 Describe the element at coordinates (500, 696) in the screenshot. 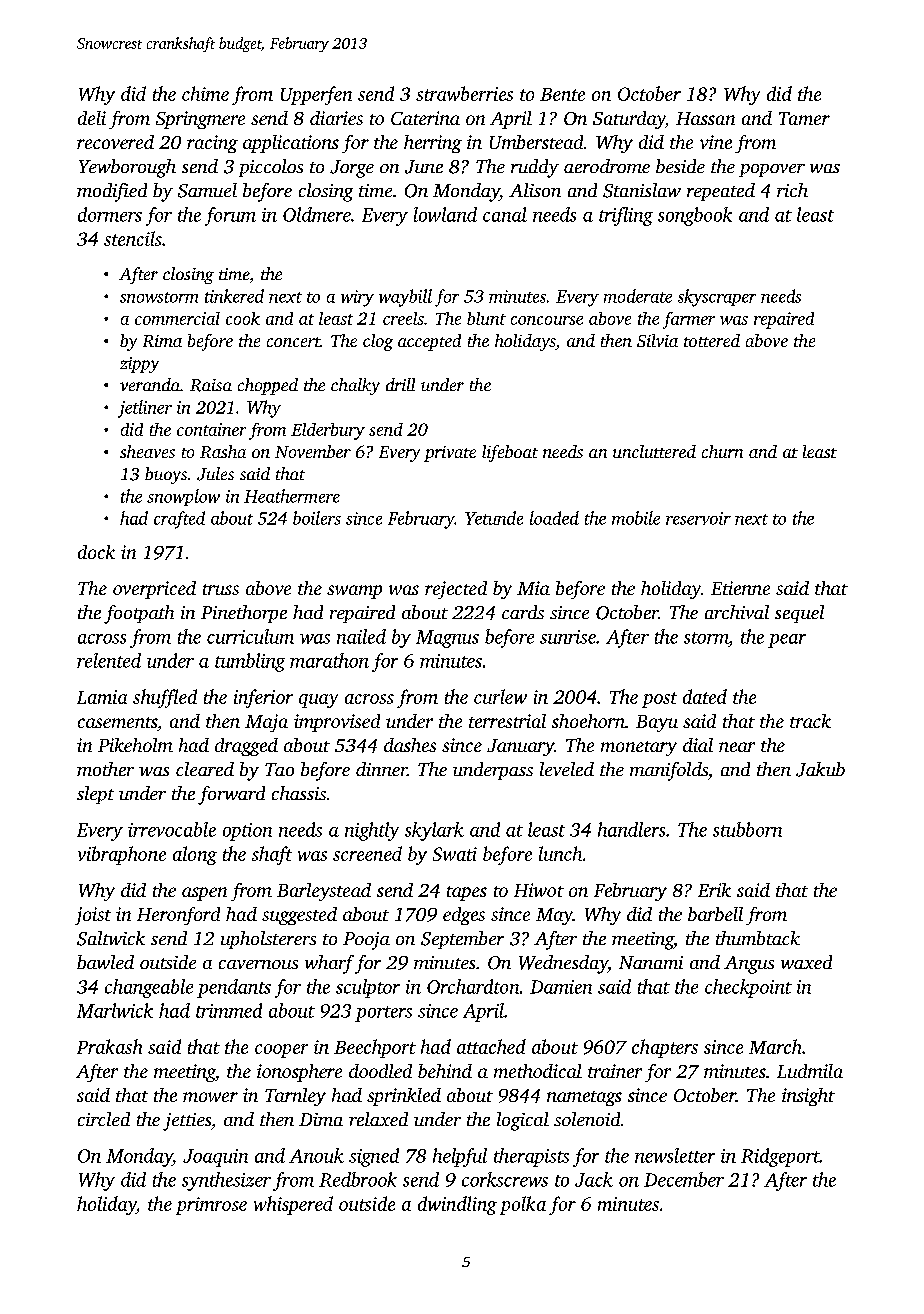

I see `curlew` at that location.
